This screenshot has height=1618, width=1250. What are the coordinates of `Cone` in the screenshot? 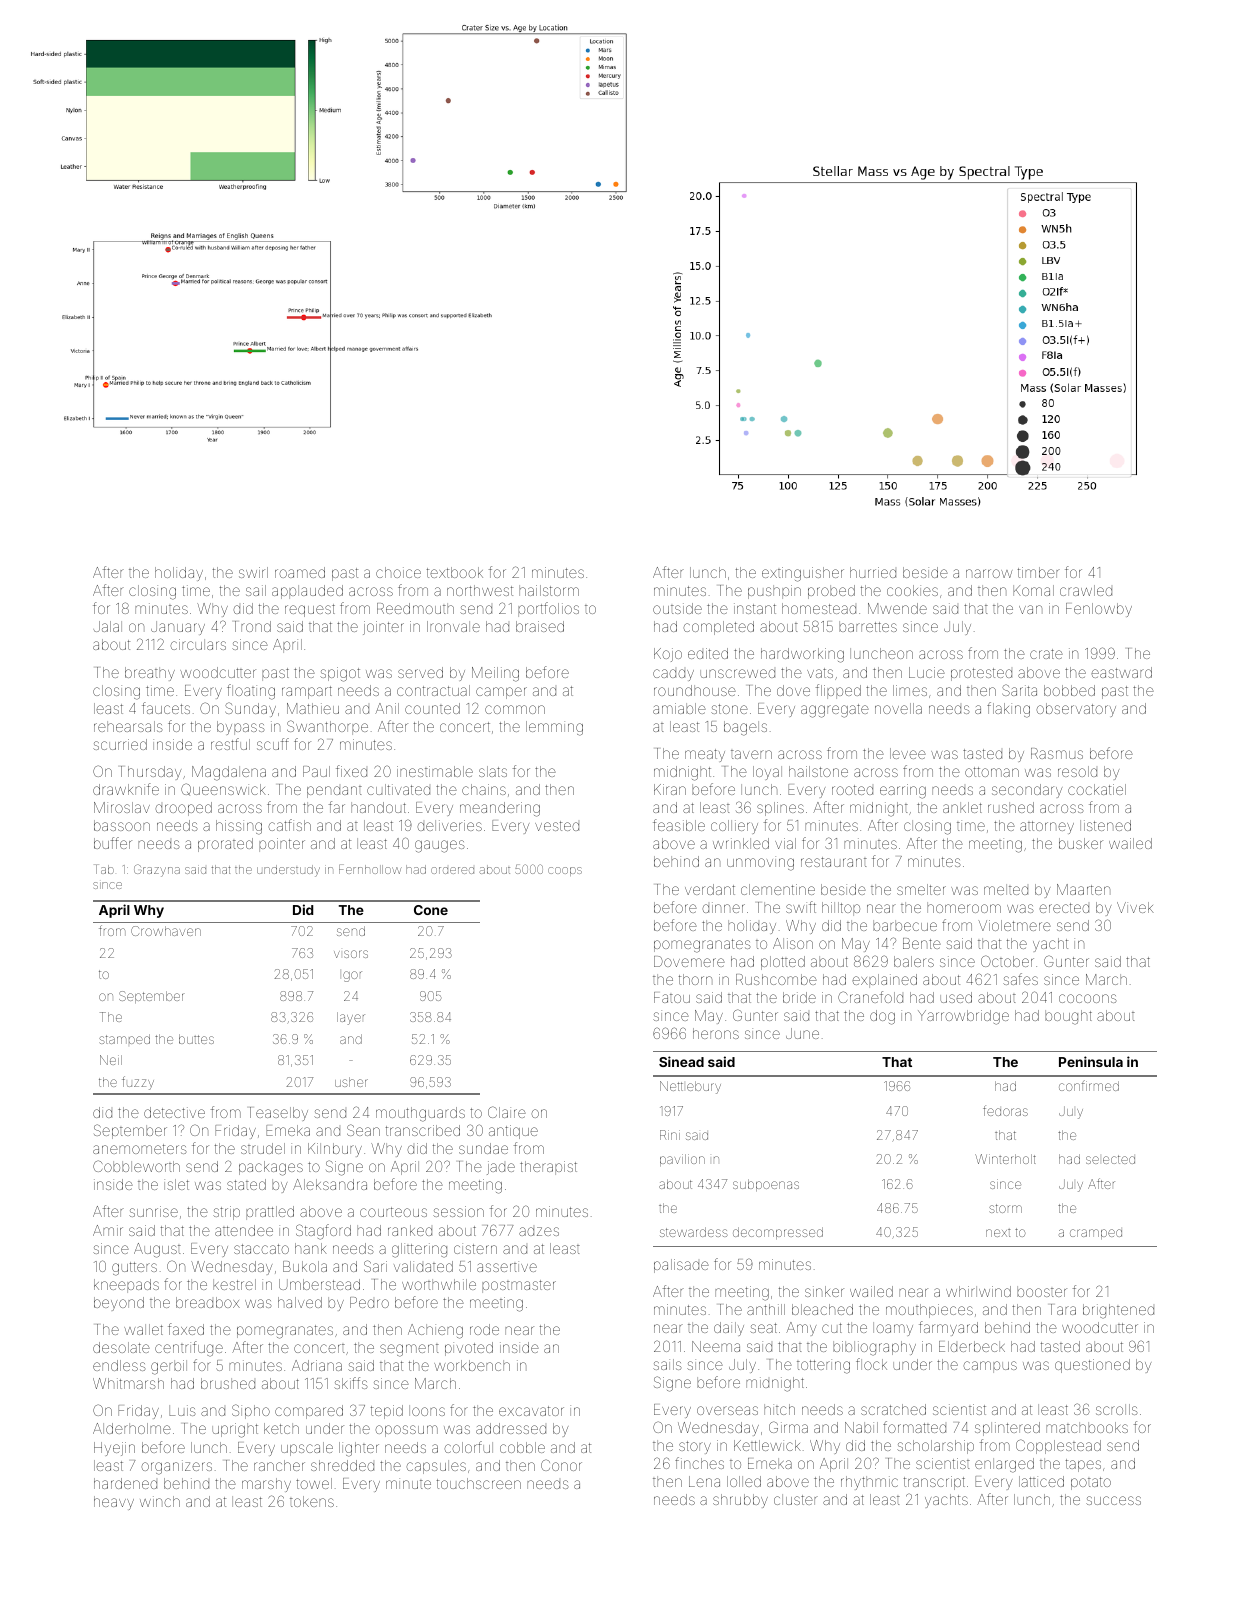 It's located at (431, 910).
